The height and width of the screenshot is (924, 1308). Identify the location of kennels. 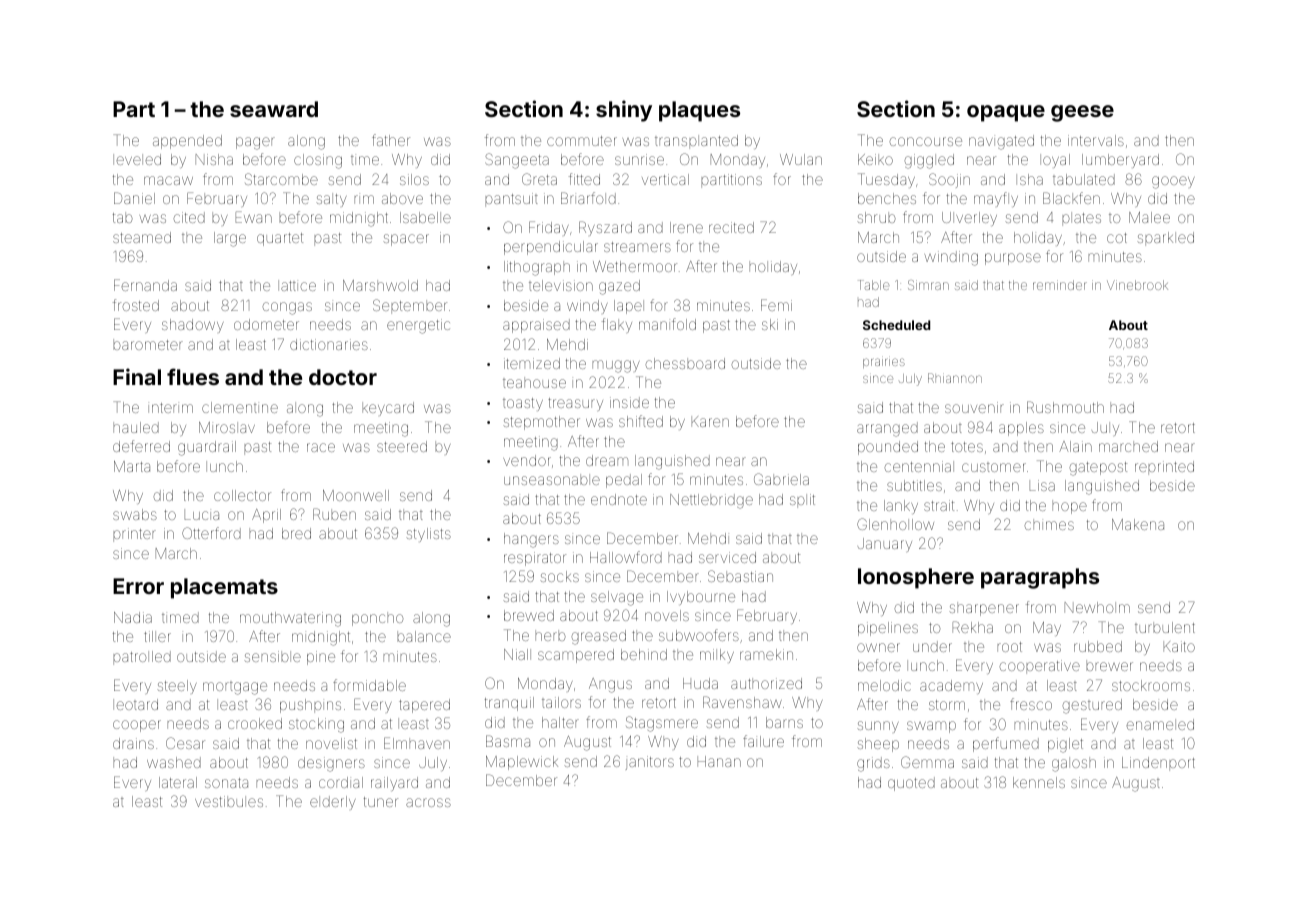
(1039, 782).
